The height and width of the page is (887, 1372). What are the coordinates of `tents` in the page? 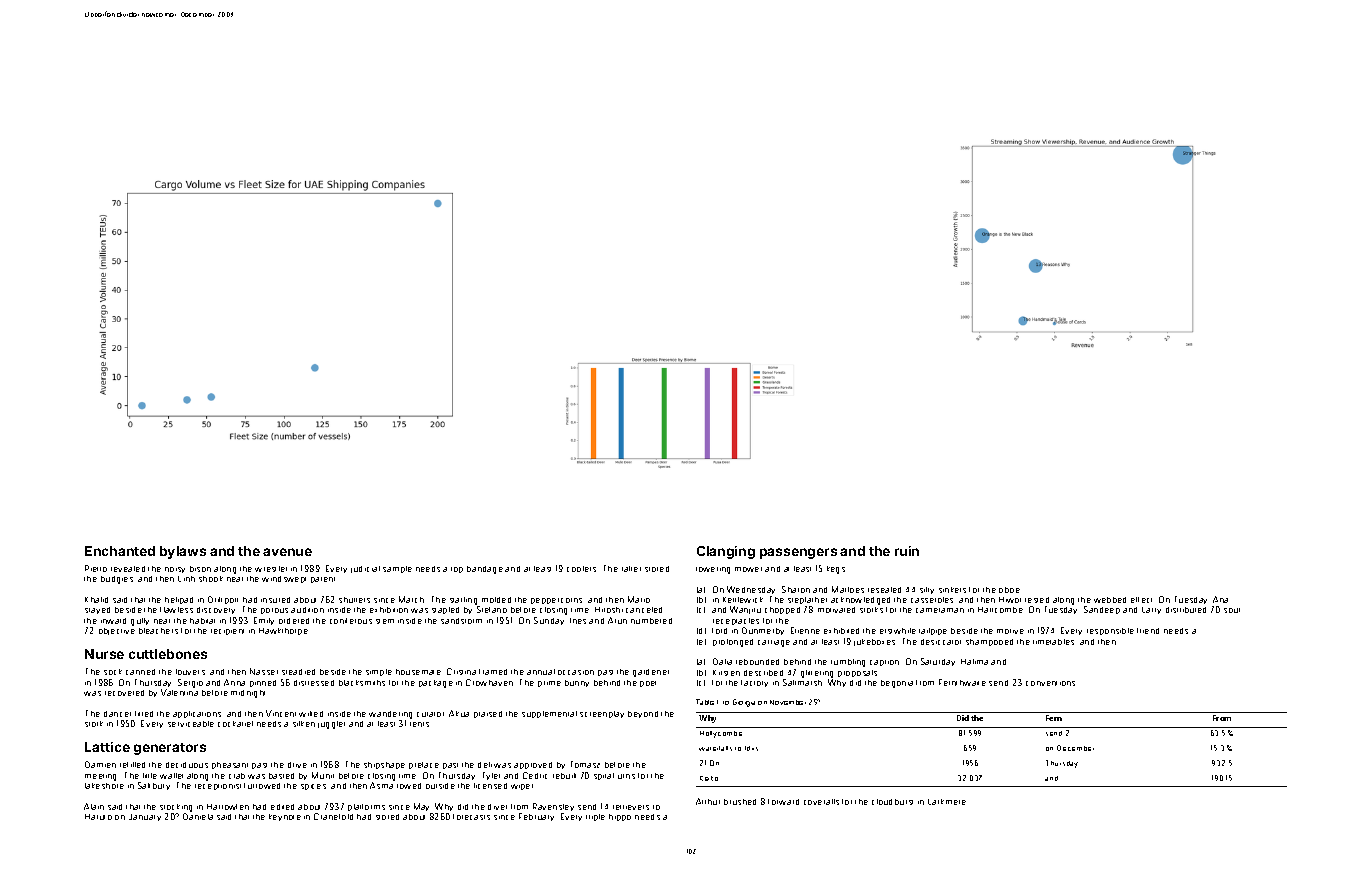 It's located at (419, 724).
